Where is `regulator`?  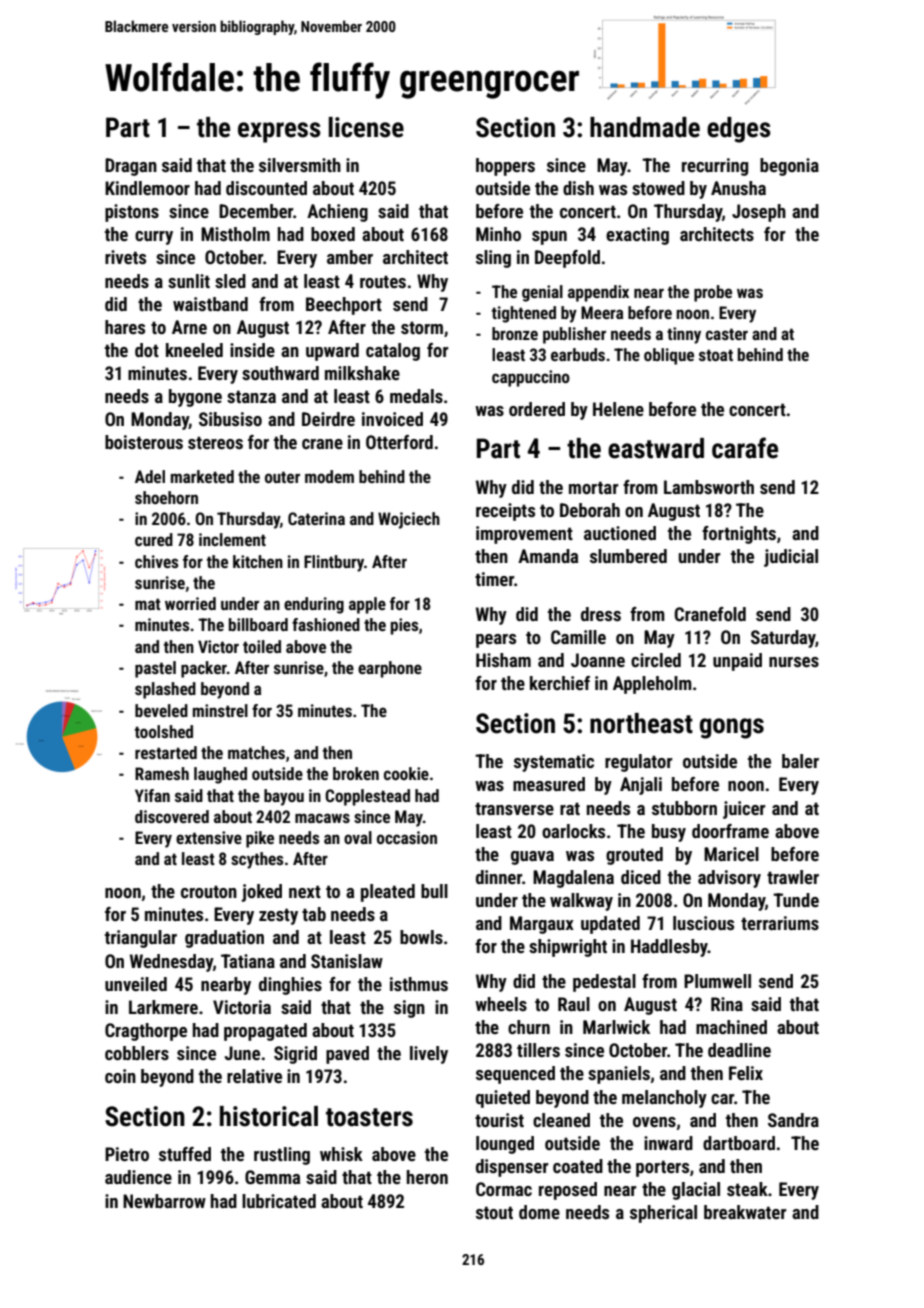 regulator is located at coordinates (638, 763).
